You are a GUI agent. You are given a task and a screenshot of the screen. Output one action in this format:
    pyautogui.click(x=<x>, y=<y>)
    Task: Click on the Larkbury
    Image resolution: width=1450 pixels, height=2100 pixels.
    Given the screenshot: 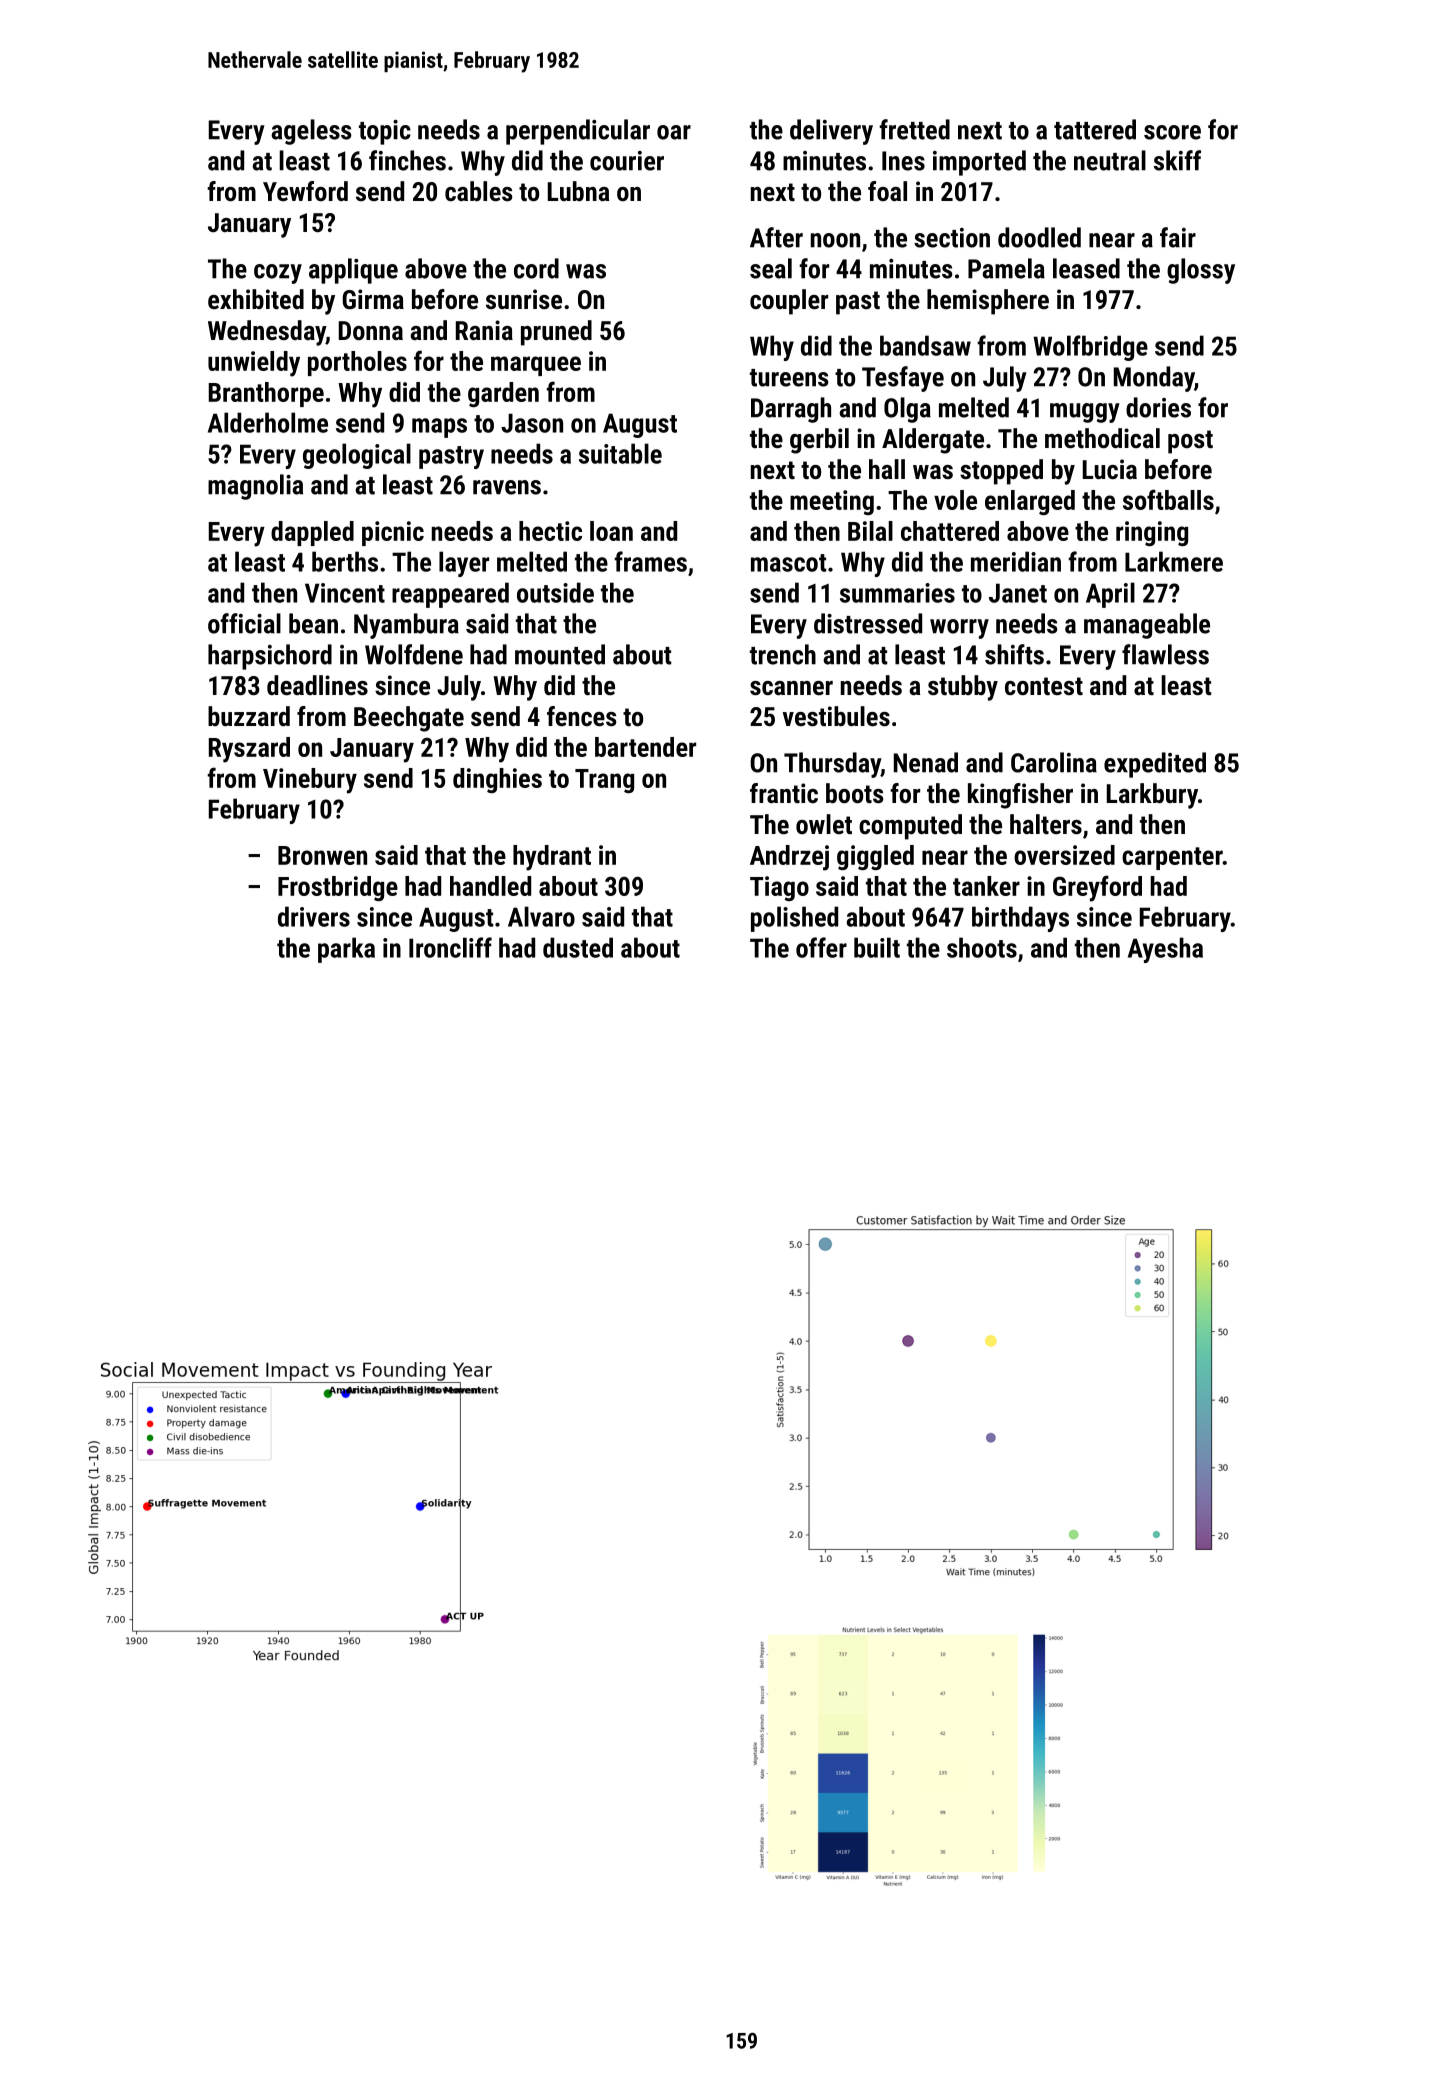 What is the action you would take?
    pyautogui.click(x=1152, y=796)
